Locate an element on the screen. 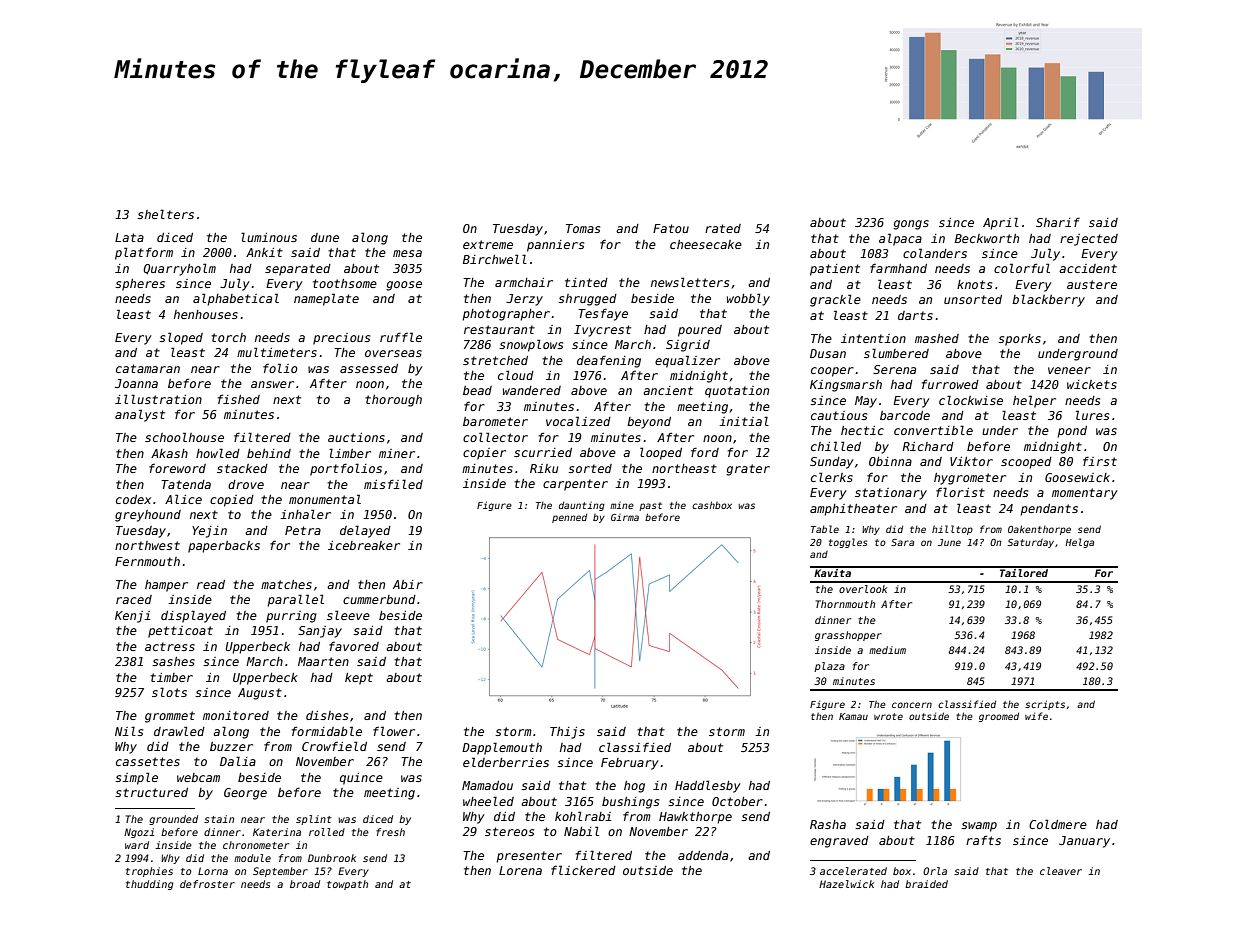 The width and height of the screenshot is (1233, 952). Fatou is located at coordinates (671, 228).
